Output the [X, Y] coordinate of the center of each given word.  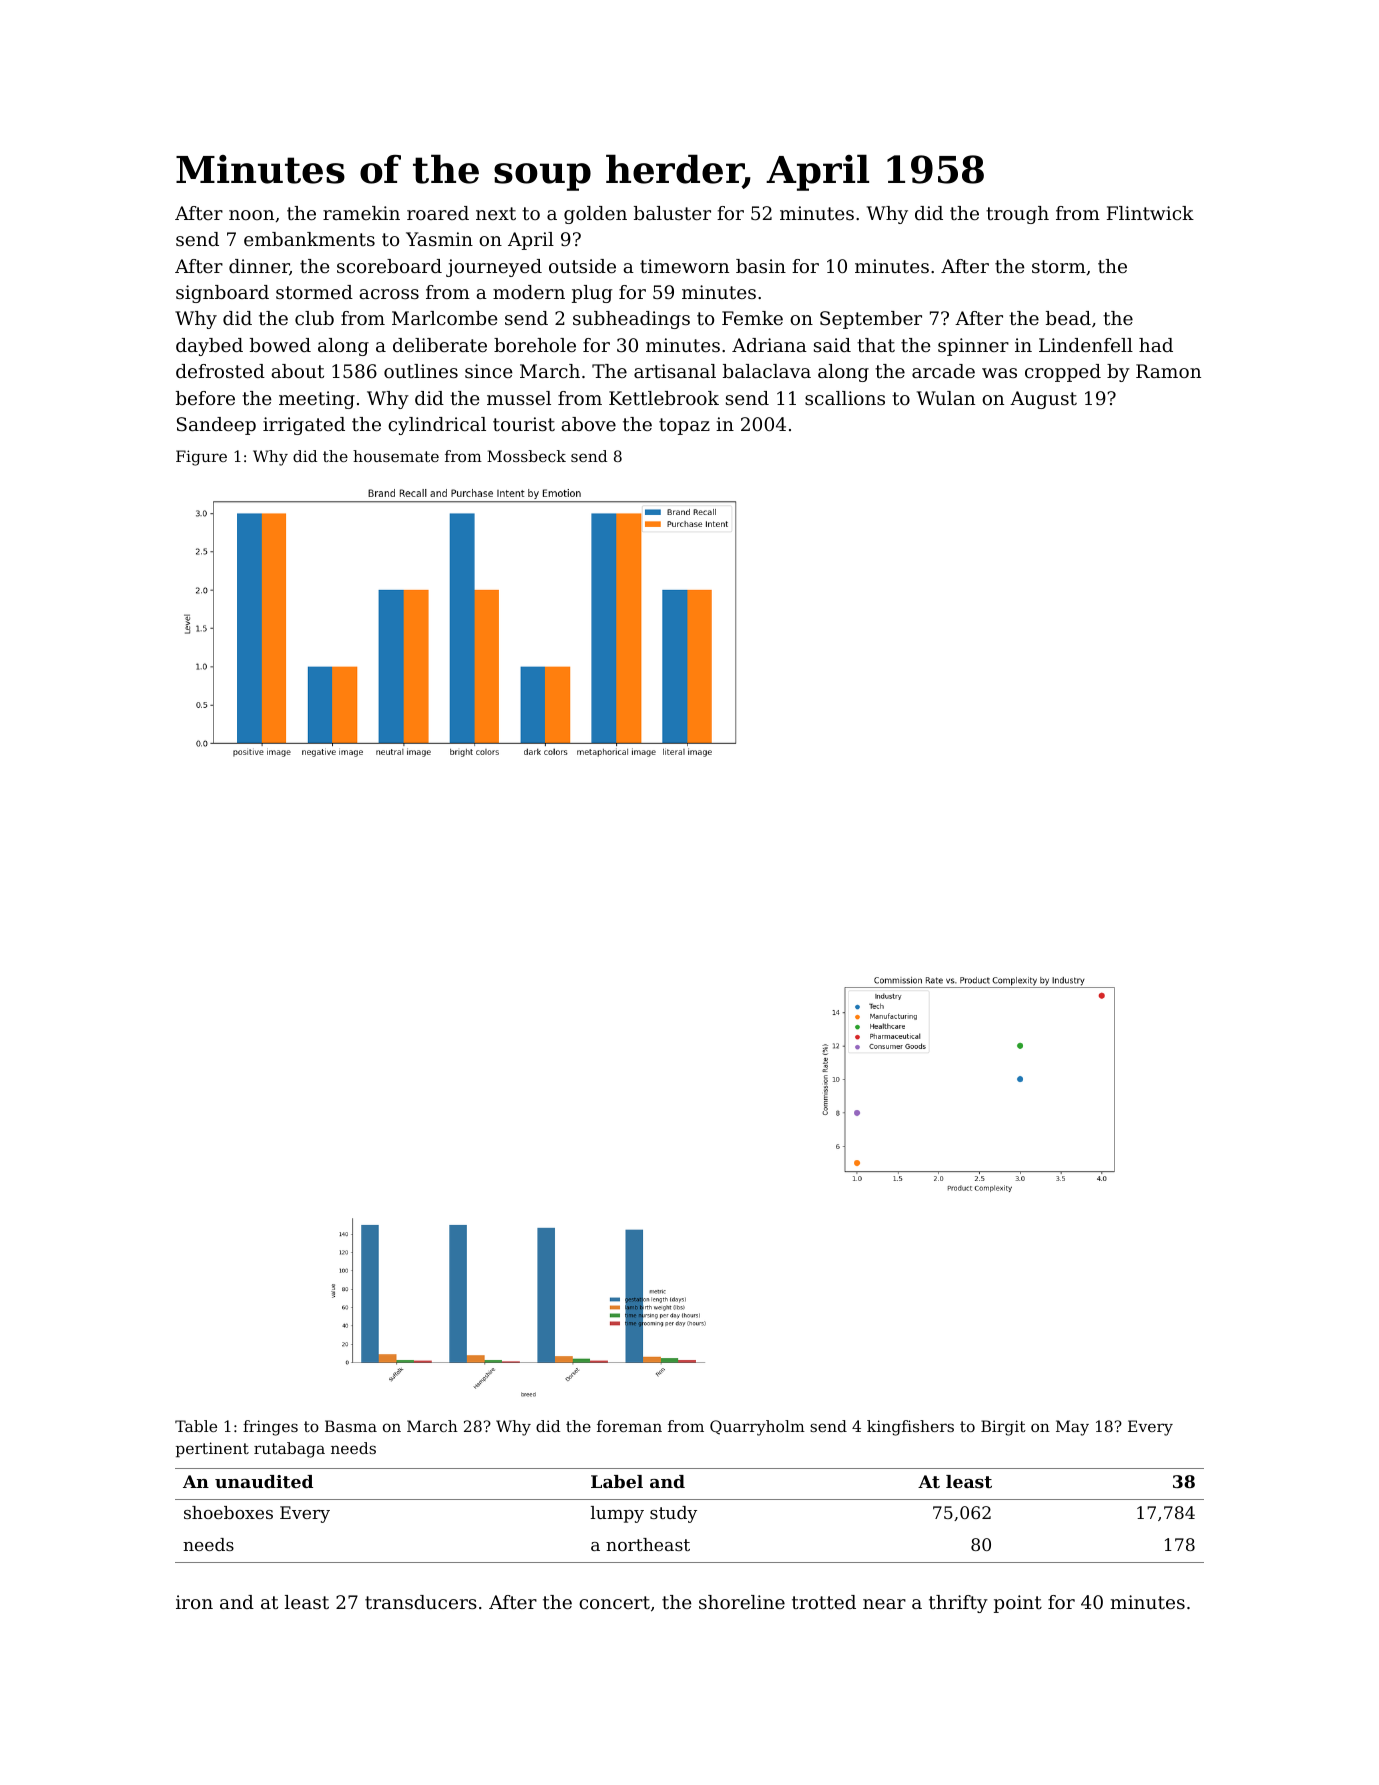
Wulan [946, 398]
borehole [535, 345]
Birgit [1003, 1428]
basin [761, 266]
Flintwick [1150, 213]
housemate [396, 456]
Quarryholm [757, 1428]
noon [251, 215]
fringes [270, 1428]
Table [196, 1426]
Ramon [1168, 371]
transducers [421, 1602]
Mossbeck [526, 456]
